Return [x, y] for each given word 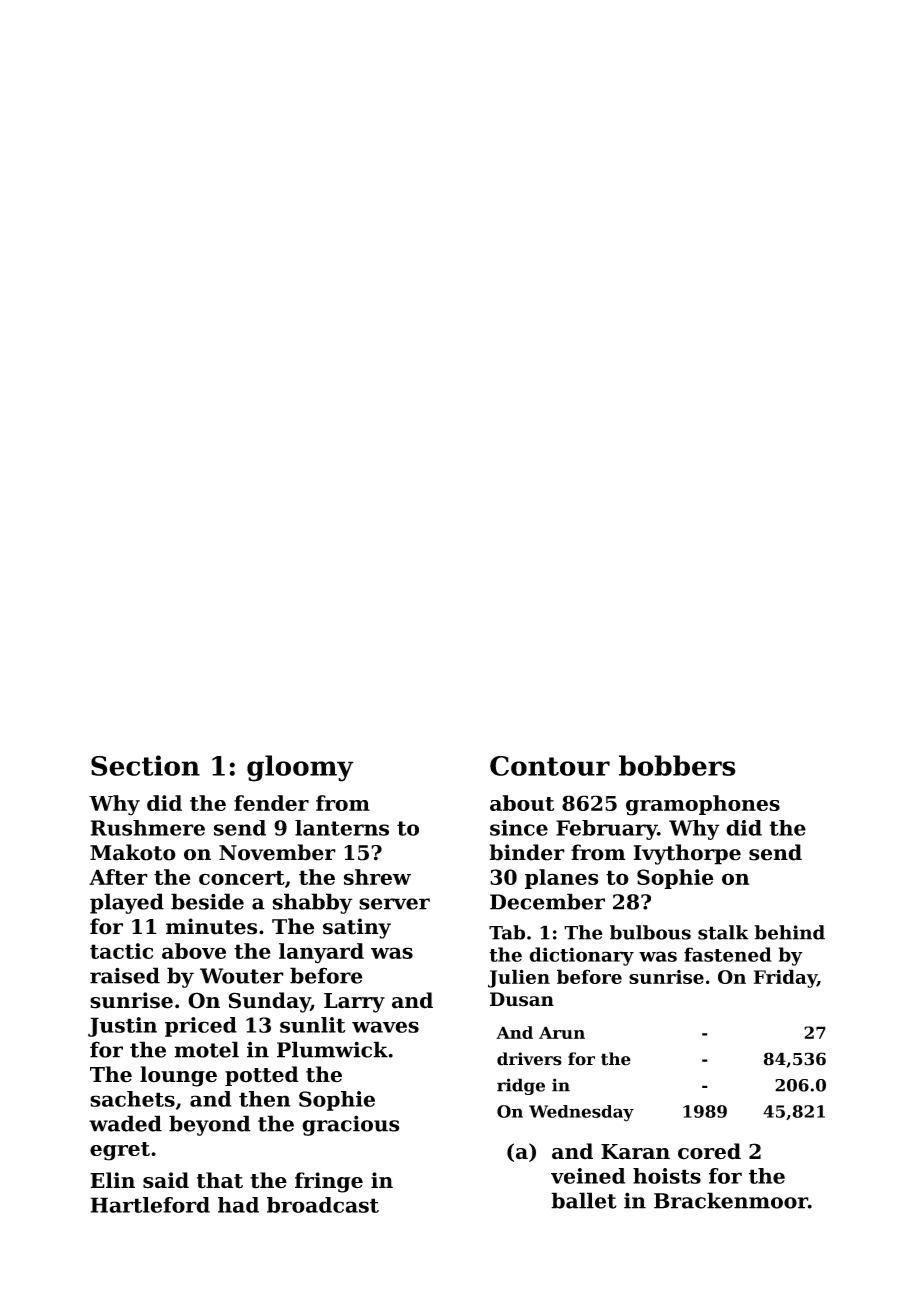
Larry [354, 1003]
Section [145, 765]
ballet [584, 1200]
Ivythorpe [687, 854]
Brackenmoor [731, 1200]
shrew [377, 877]
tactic [121, 951]
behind [790, 932]
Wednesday [581, 1113]
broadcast [323, 1205]
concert [242, 877]
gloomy [300, 768]
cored [709, 1151]
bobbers [677, 765]
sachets [132, 1099]
